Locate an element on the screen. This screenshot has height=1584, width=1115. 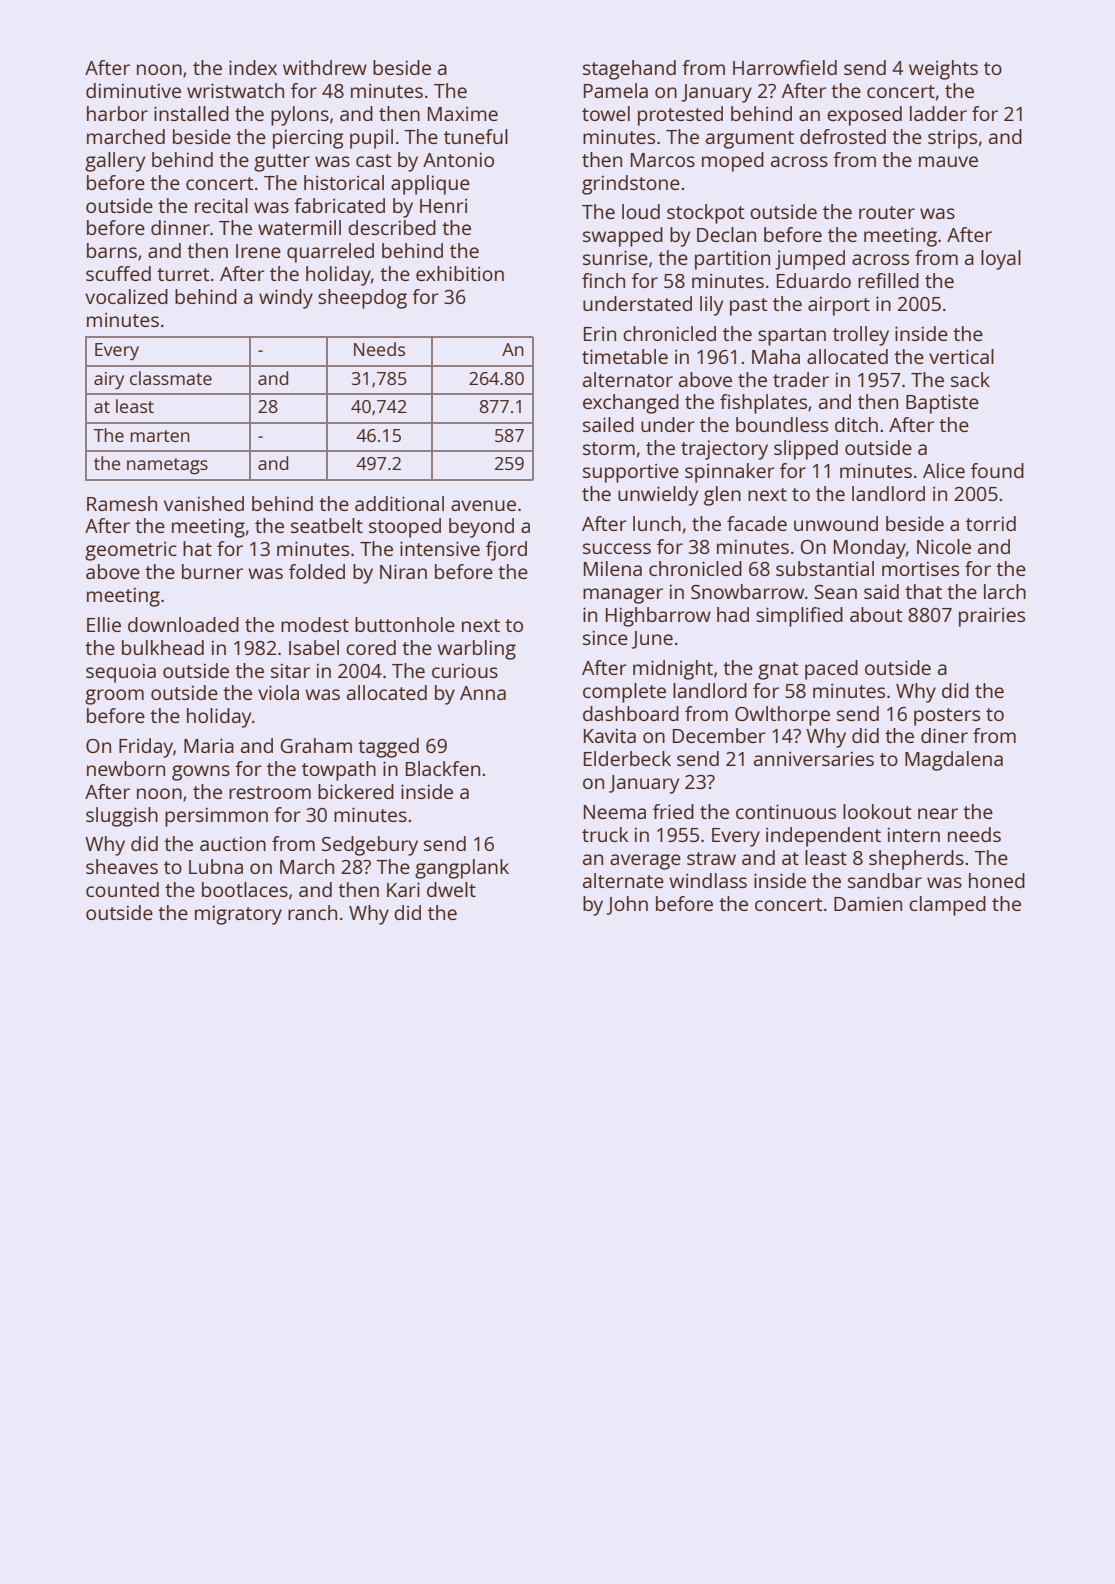
Anna is located at coordinates (483, 693).
